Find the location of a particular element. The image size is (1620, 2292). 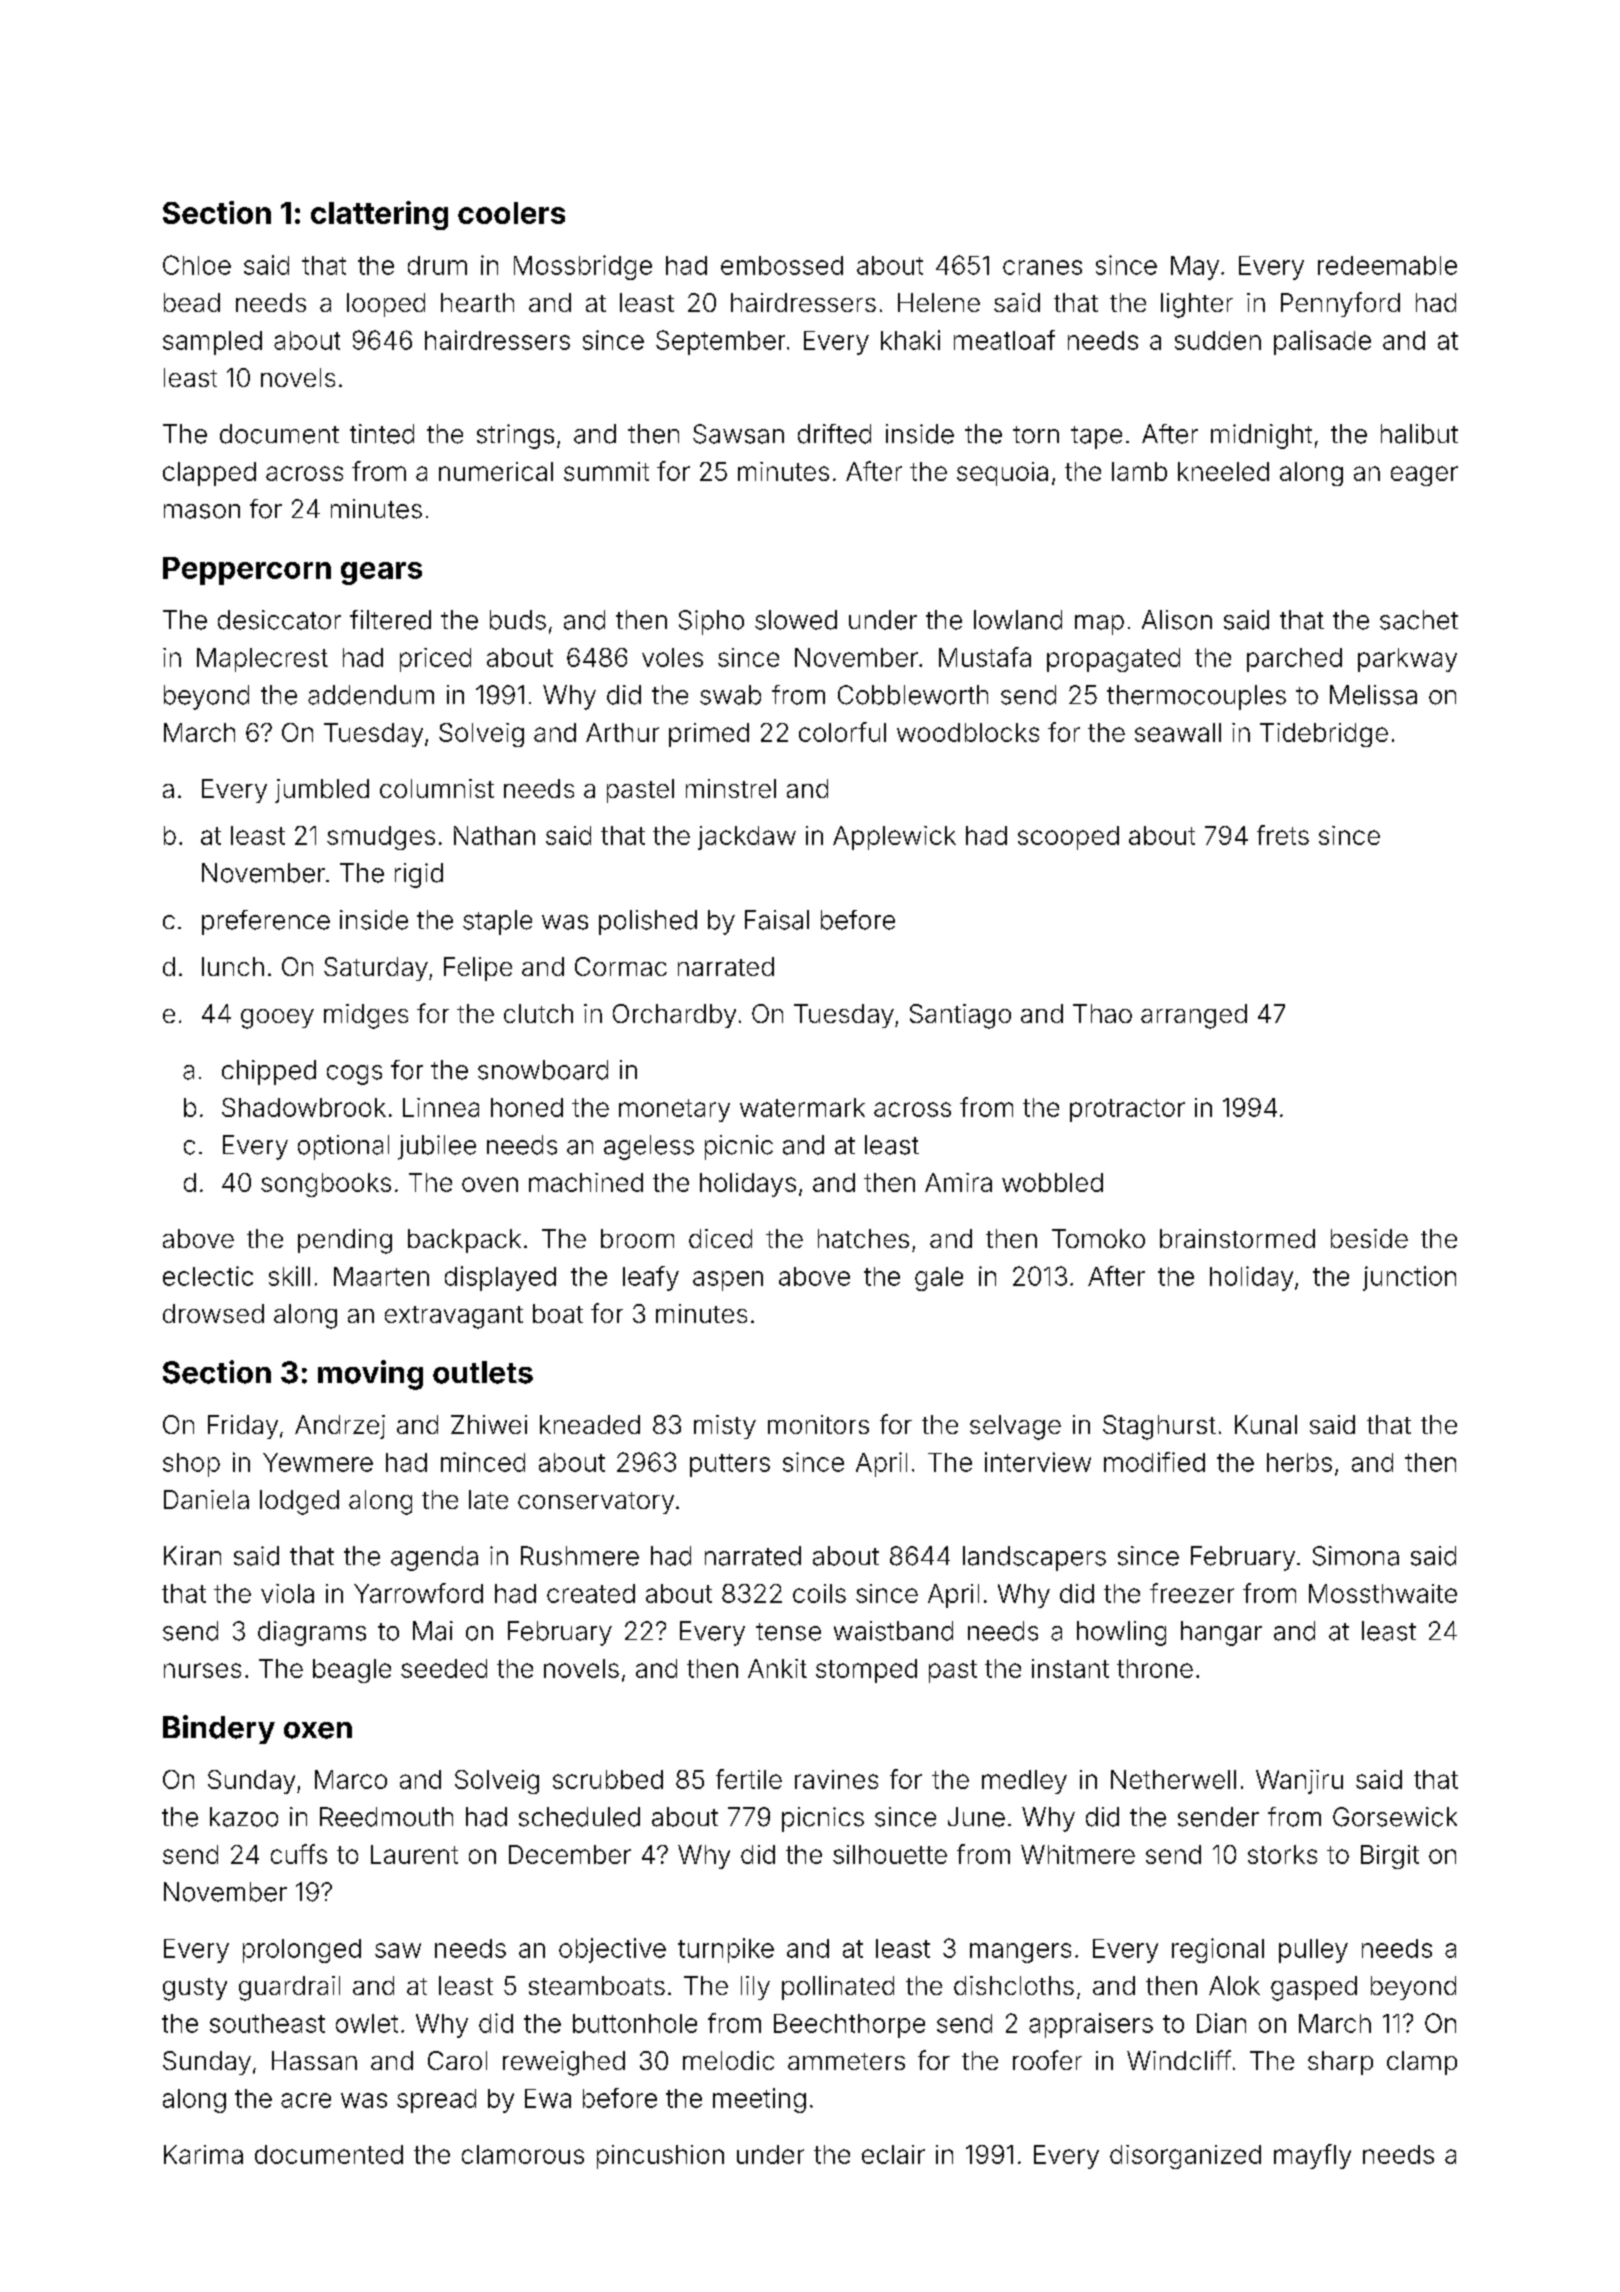

cuffs is located at coordinates (299, 1854).
